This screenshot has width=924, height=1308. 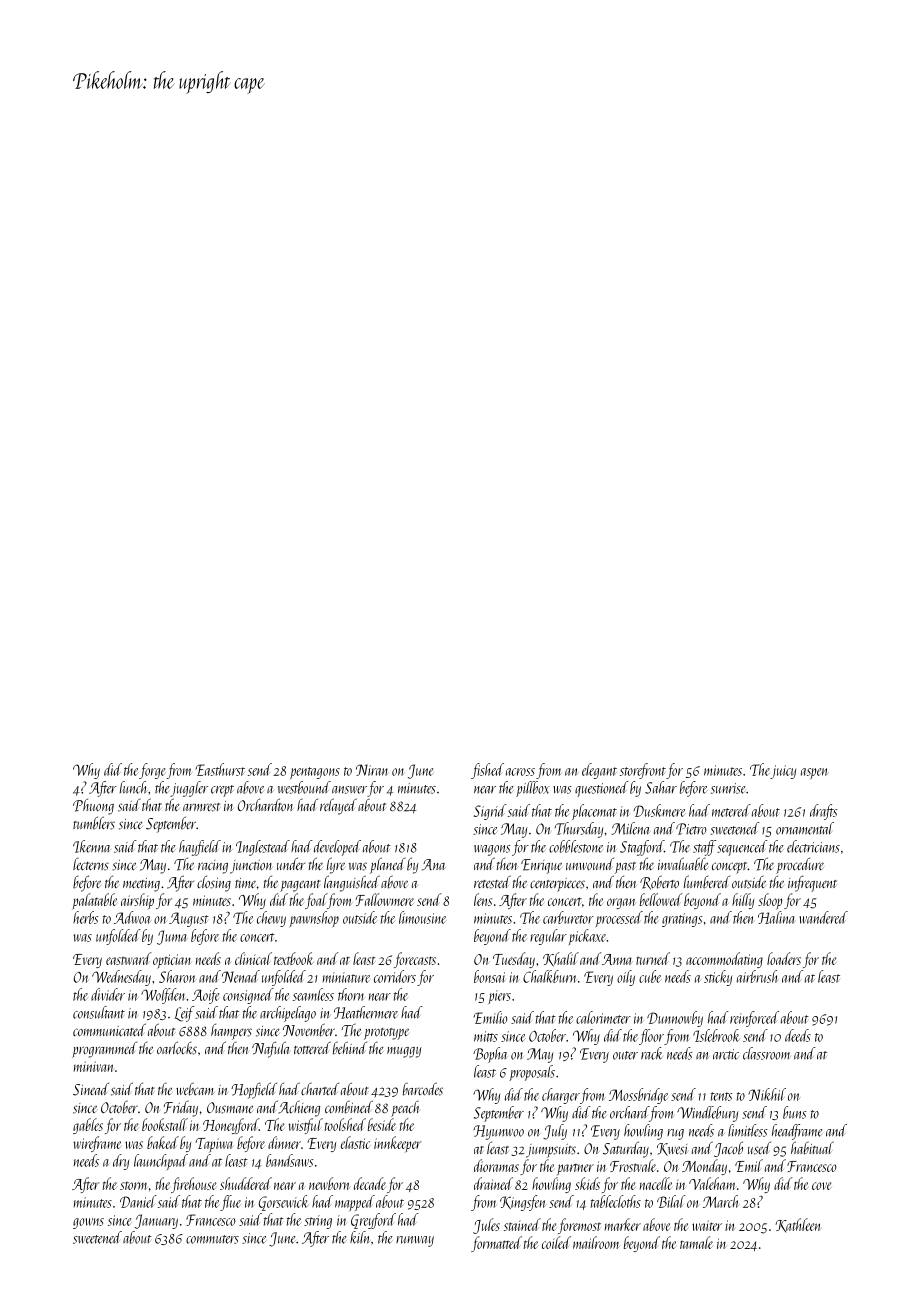 What do you see at coordinates (514, 960) in the screenshot?
I see `Tuesday` at bounding box center [514, 960].
